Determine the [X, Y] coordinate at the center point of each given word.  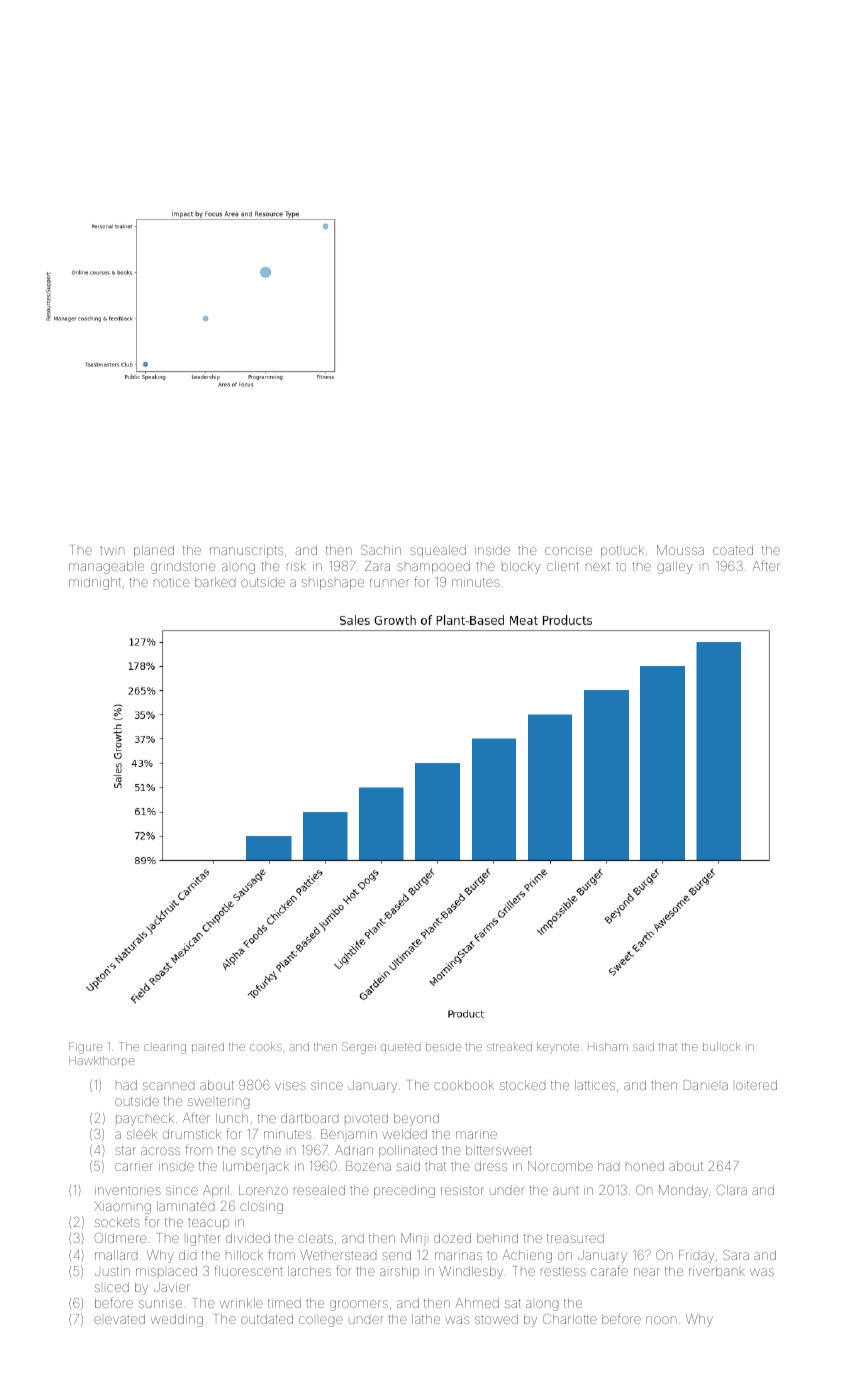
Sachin [381, 550]
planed [154, 551]
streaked [509, 1046]
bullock [722, 1046]
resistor [462, 1190]
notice [172, 582]
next [598, 566]
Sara [736, 1254]
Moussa [680, 550]
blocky [521, 567]
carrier [134, 1166]
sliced [112, 1287]
